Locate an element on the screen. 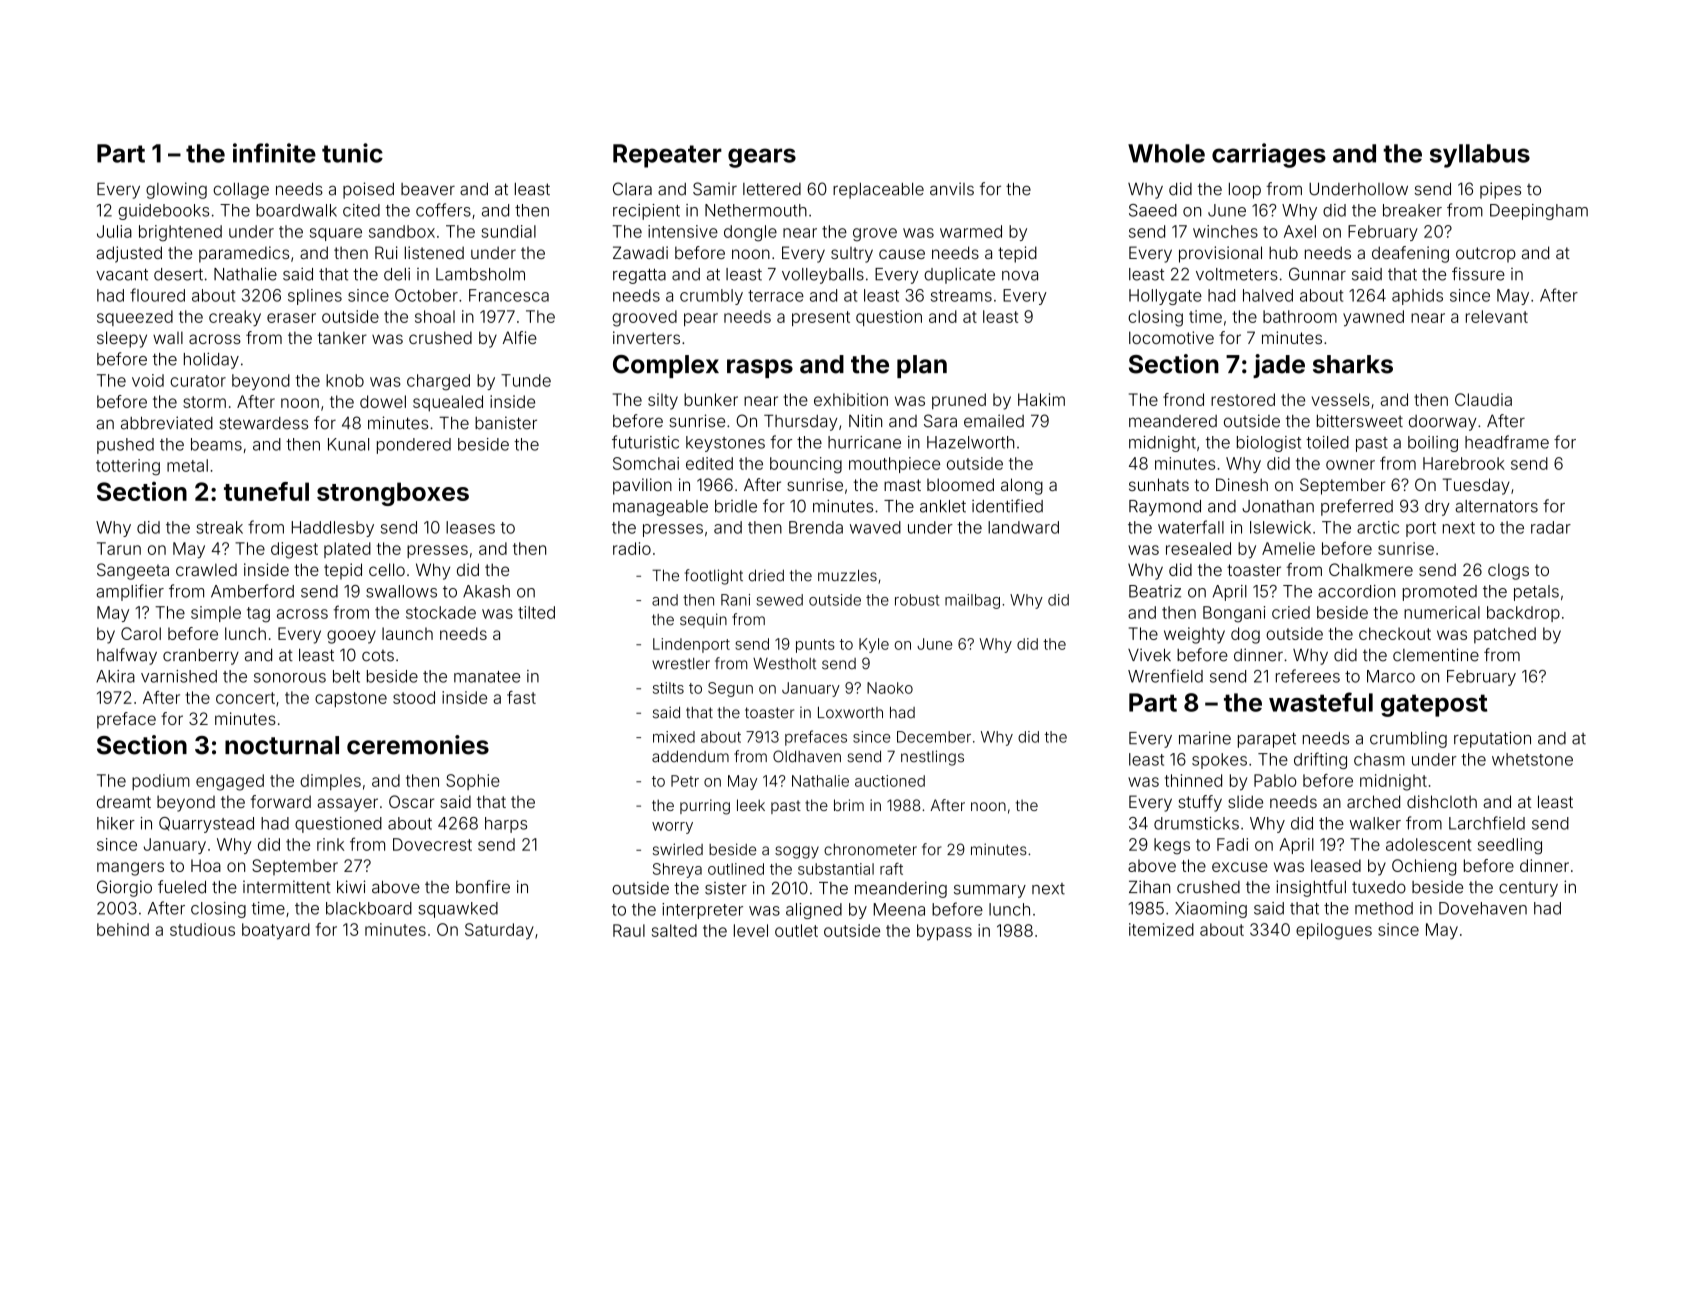  carriages is located at coordinates (1269, 155).
